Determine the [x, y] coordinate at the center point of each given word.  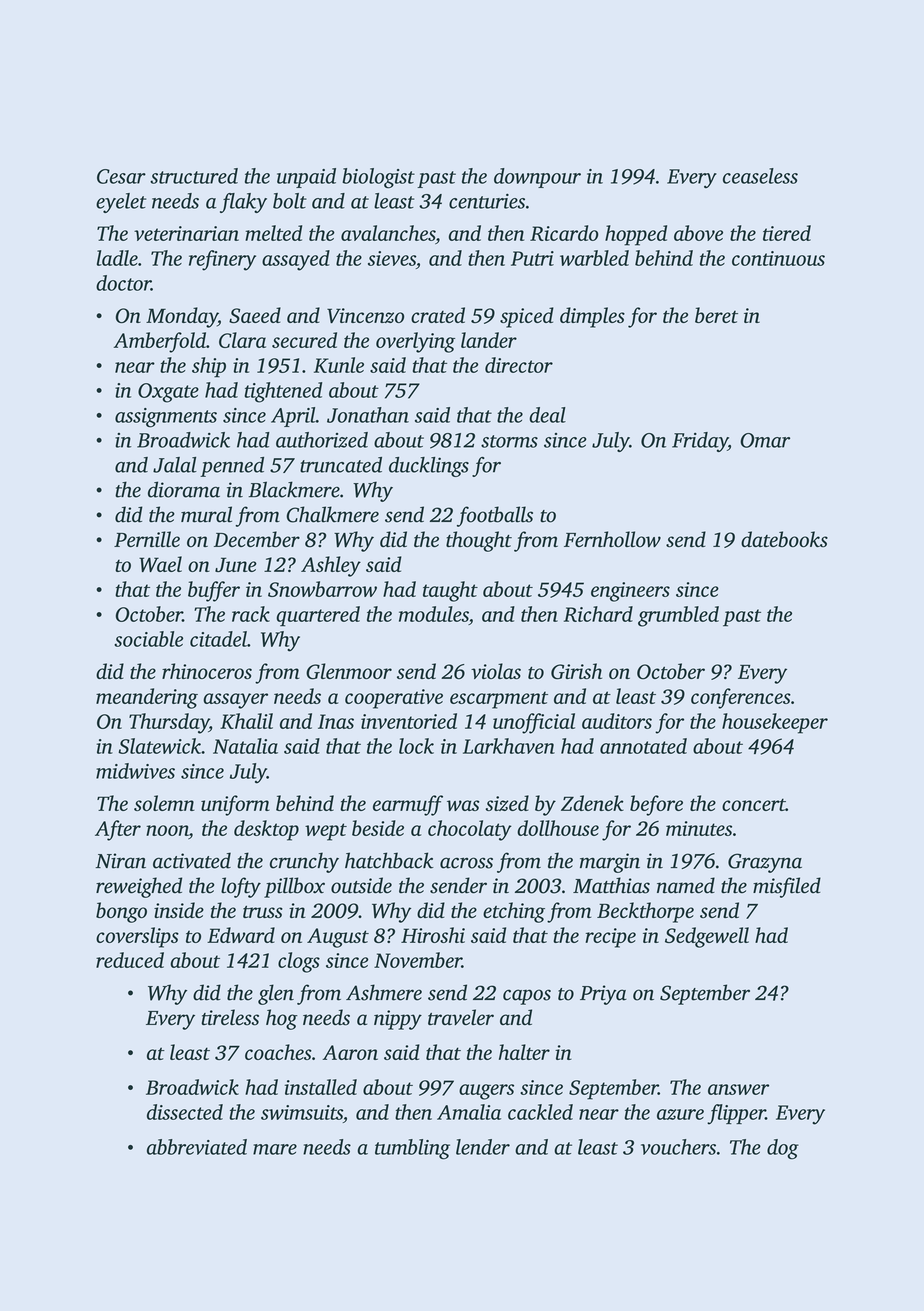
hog [282, 1019]
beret [716, 315]
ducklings [429, 467]
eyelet [121, 203]
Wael [160, 564]
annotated [643, 746]
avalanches [388, 233]
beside [378, 828]
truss [263, 912]
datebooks [784, 539]
